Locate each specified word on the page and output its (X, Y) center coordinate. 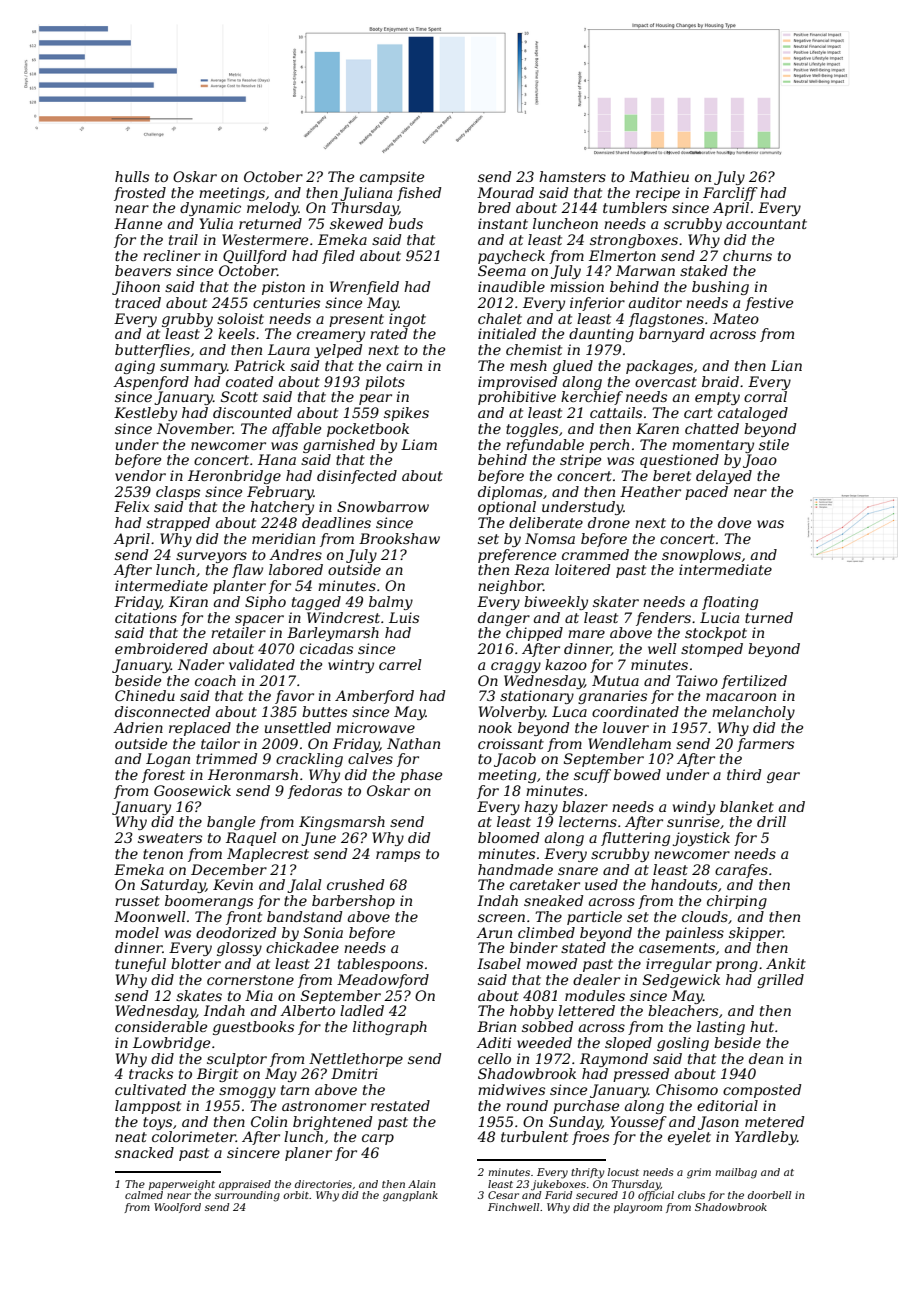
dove (734, 522)
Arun (494, 932)
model (137, 932)
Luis (404, 617)
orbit (296, 1195)
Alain (421, 1184)
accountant (766, 224)
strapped (178, 524)
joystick (701, 839)
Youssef (638, 1123)
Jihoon (136, 288)
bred (494, 207)
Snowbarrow (383, 506)
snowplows (701, 556)
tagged (316, 603)
